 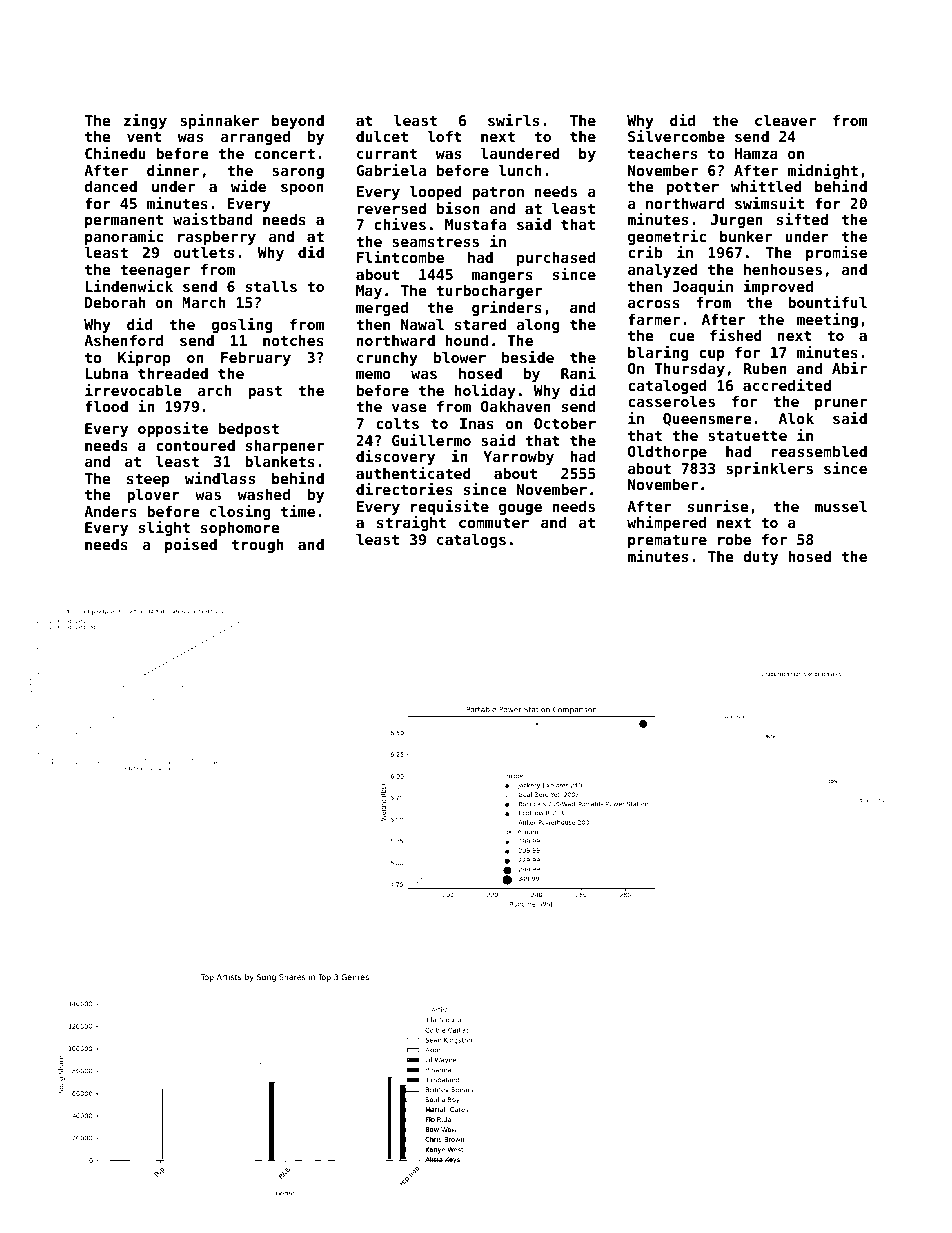 What do you see at coordinates (507, 308) in the screenshot?
I see `grinders` at bounding box center [507, 308].
